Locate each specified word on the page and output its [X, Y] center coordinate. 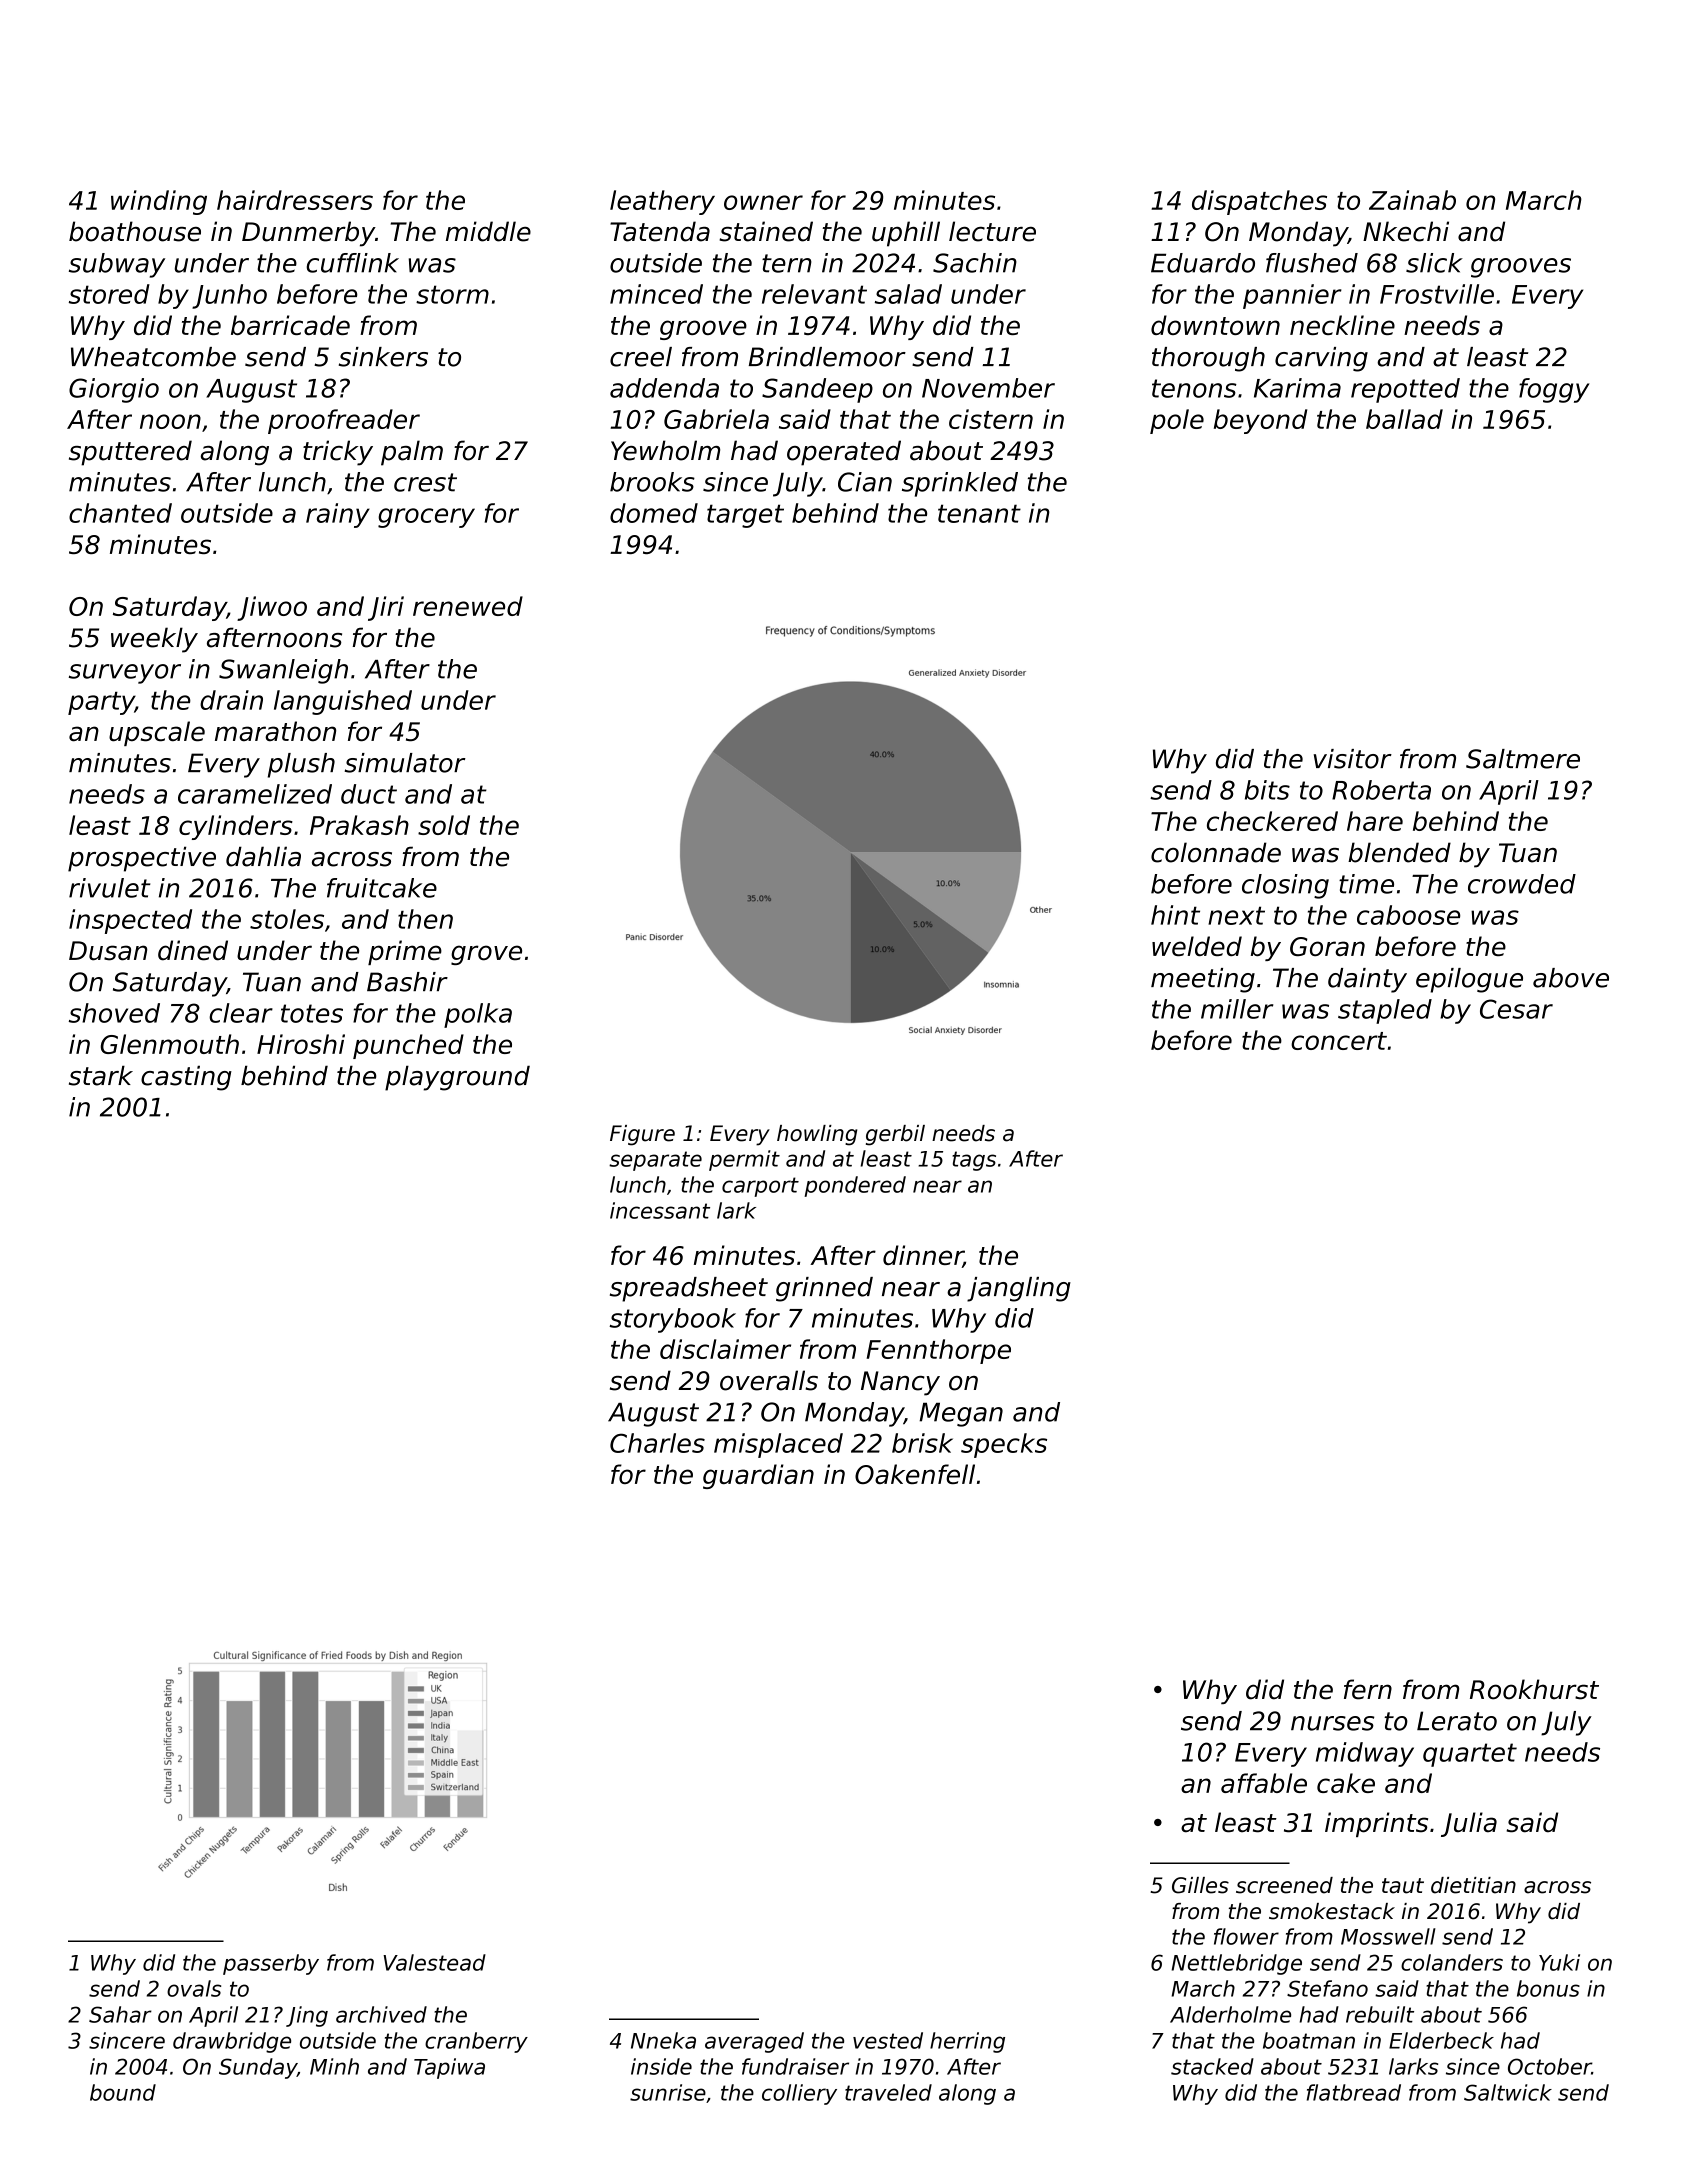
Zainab [1412, 200]
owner [763, 202]
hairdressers [295, 200]
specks [1004, 1445]
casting [186, 1078]
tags [974, 1161]
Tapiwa [449, 2068]
